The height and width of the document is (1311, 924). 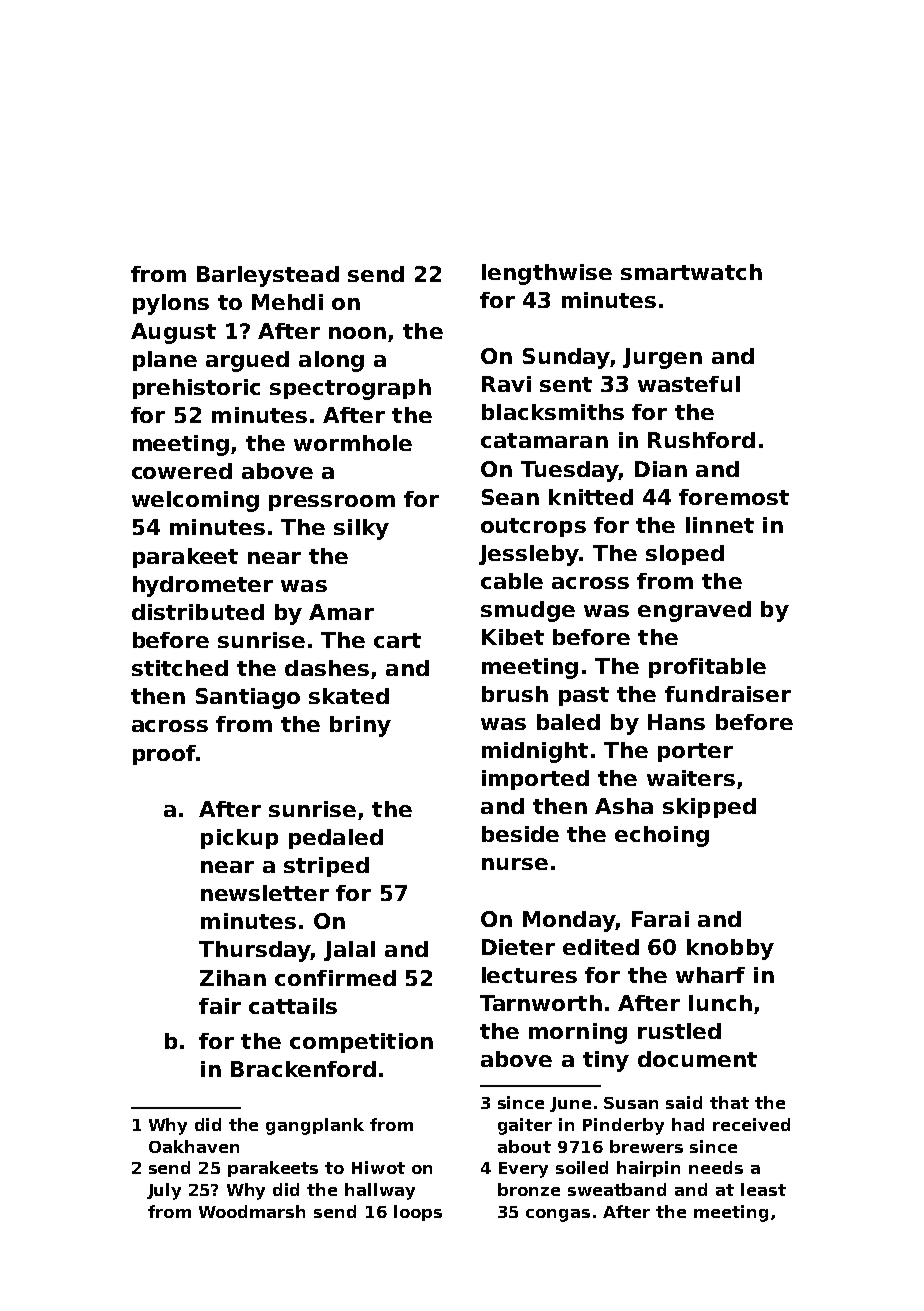 I want to click on Mehdi, so click(x=287, y=302).
